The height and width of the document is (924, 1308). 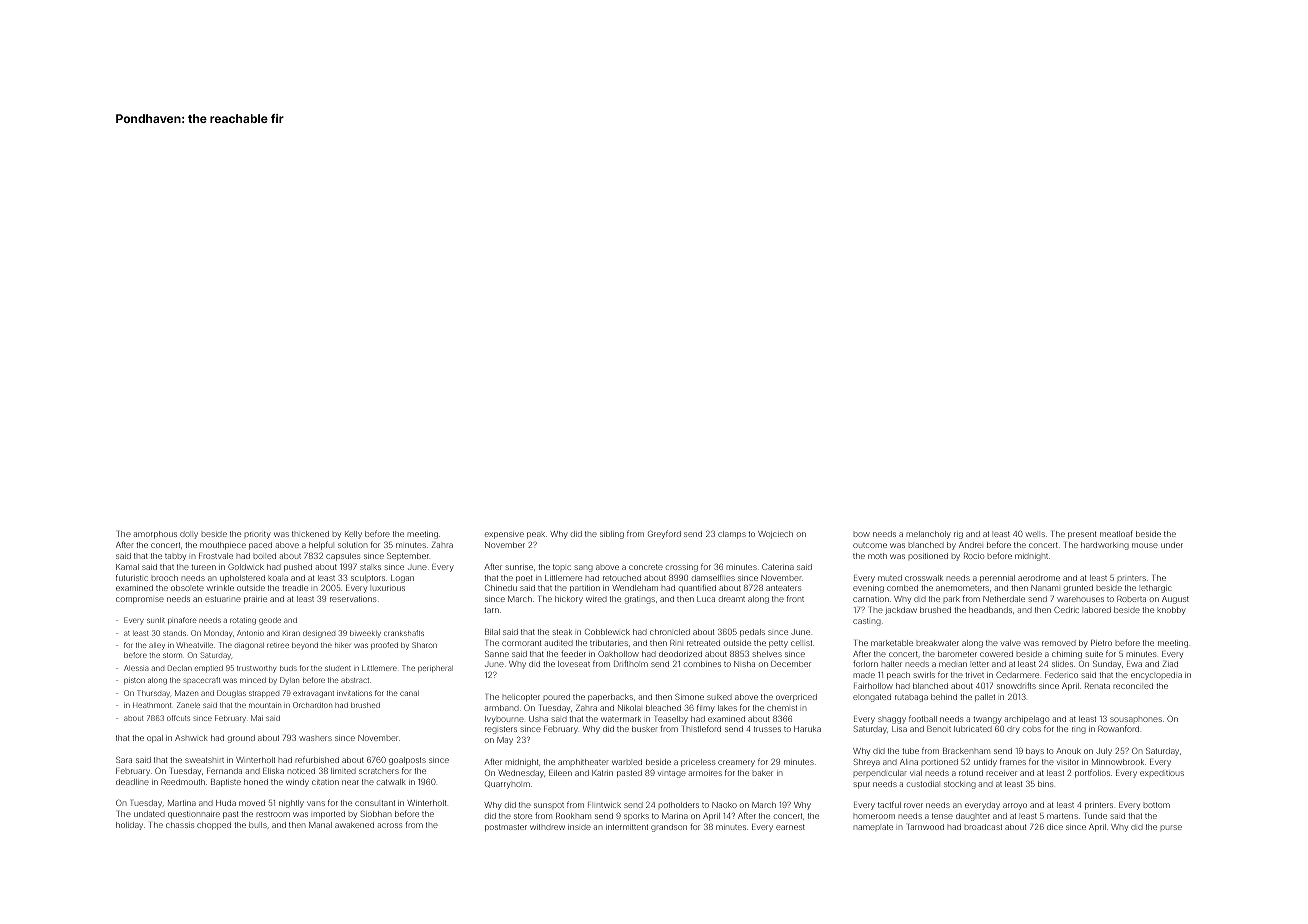 What do you see at coordinates (767, 729) in the document?
I see `trusses` at bounding box center [767, 729].
